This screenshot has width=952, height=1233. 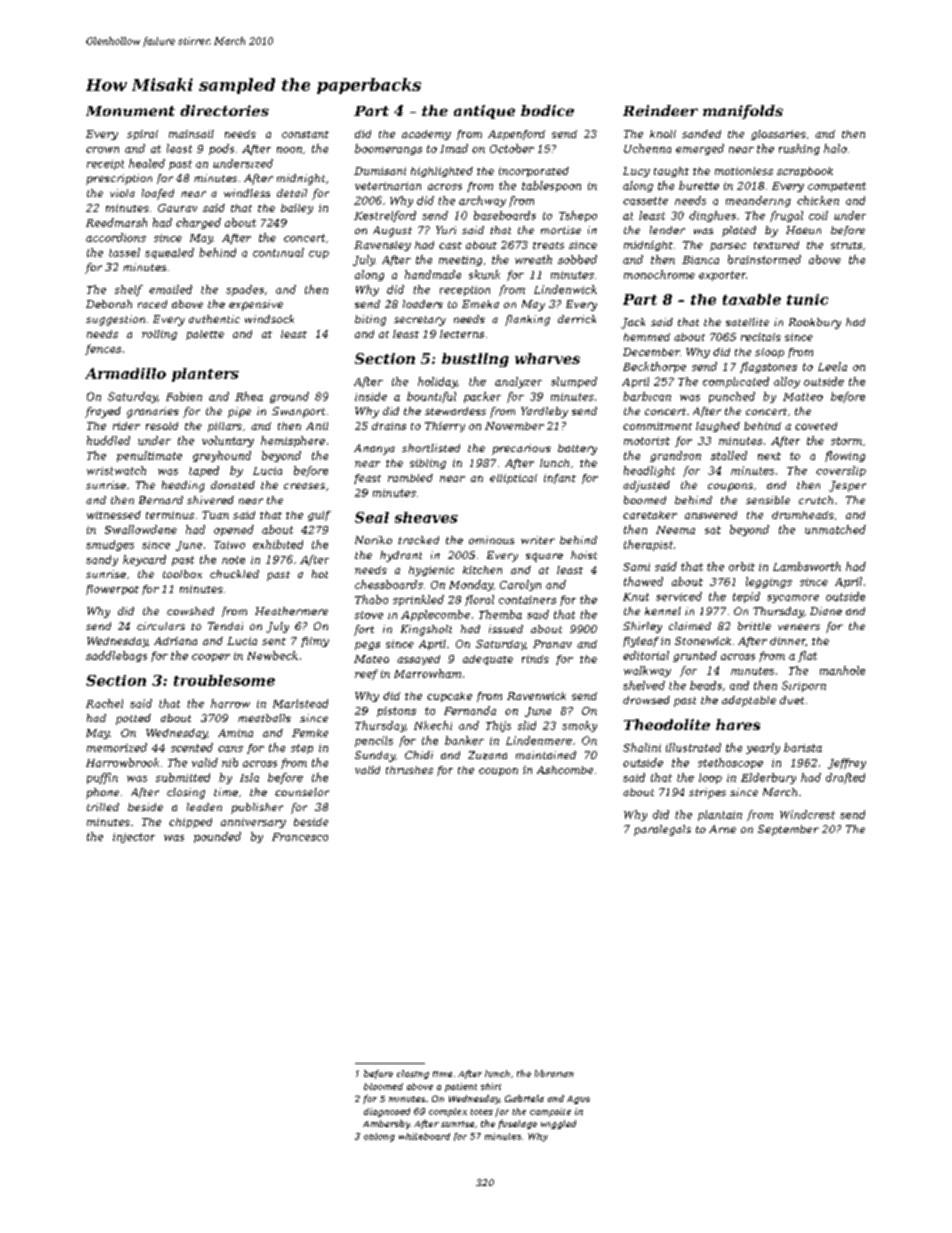 I want to click on Nkechi, so click(x=433, y=725).
